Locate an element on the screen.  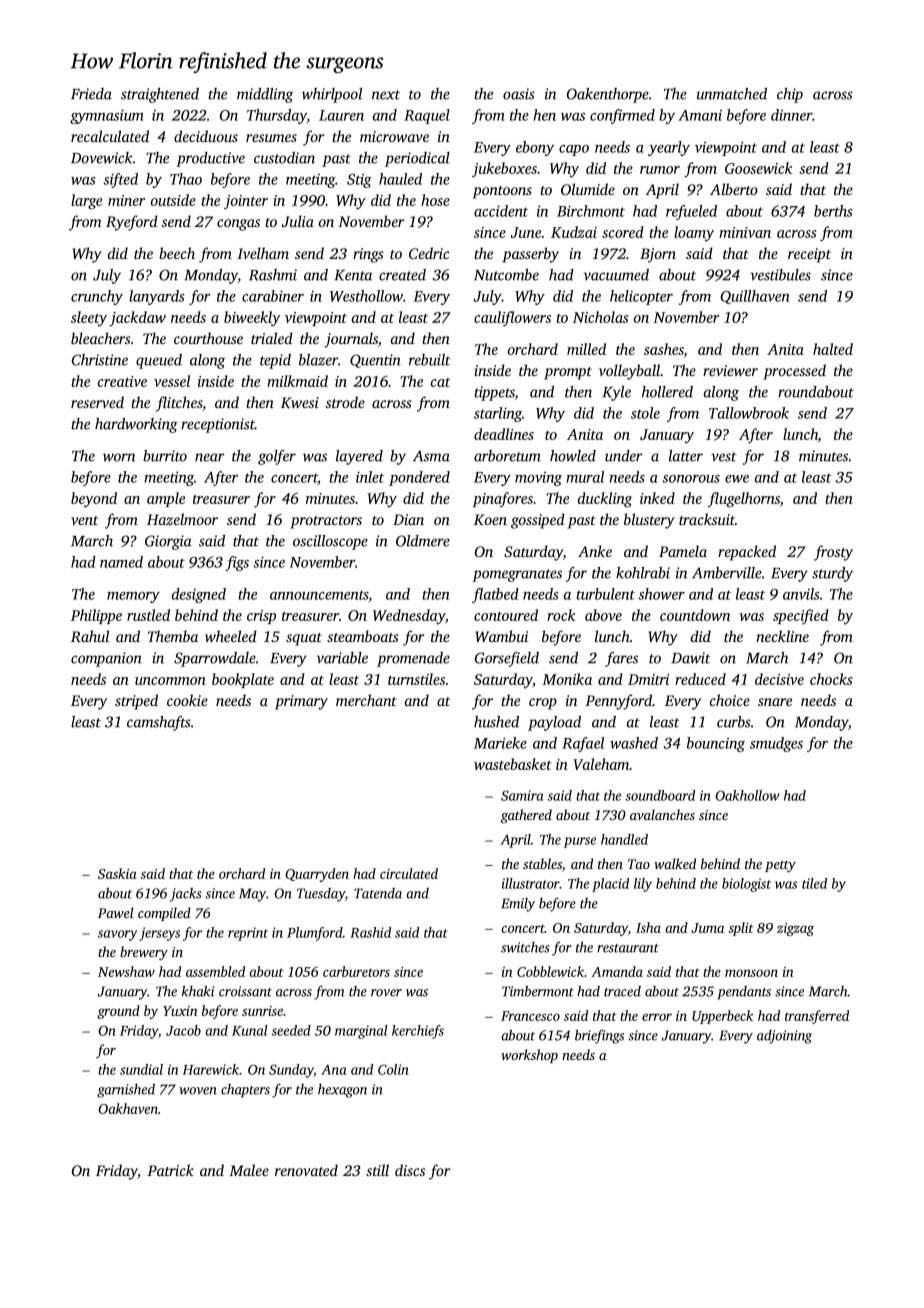
Juma is located at coordinates (707, 928).
